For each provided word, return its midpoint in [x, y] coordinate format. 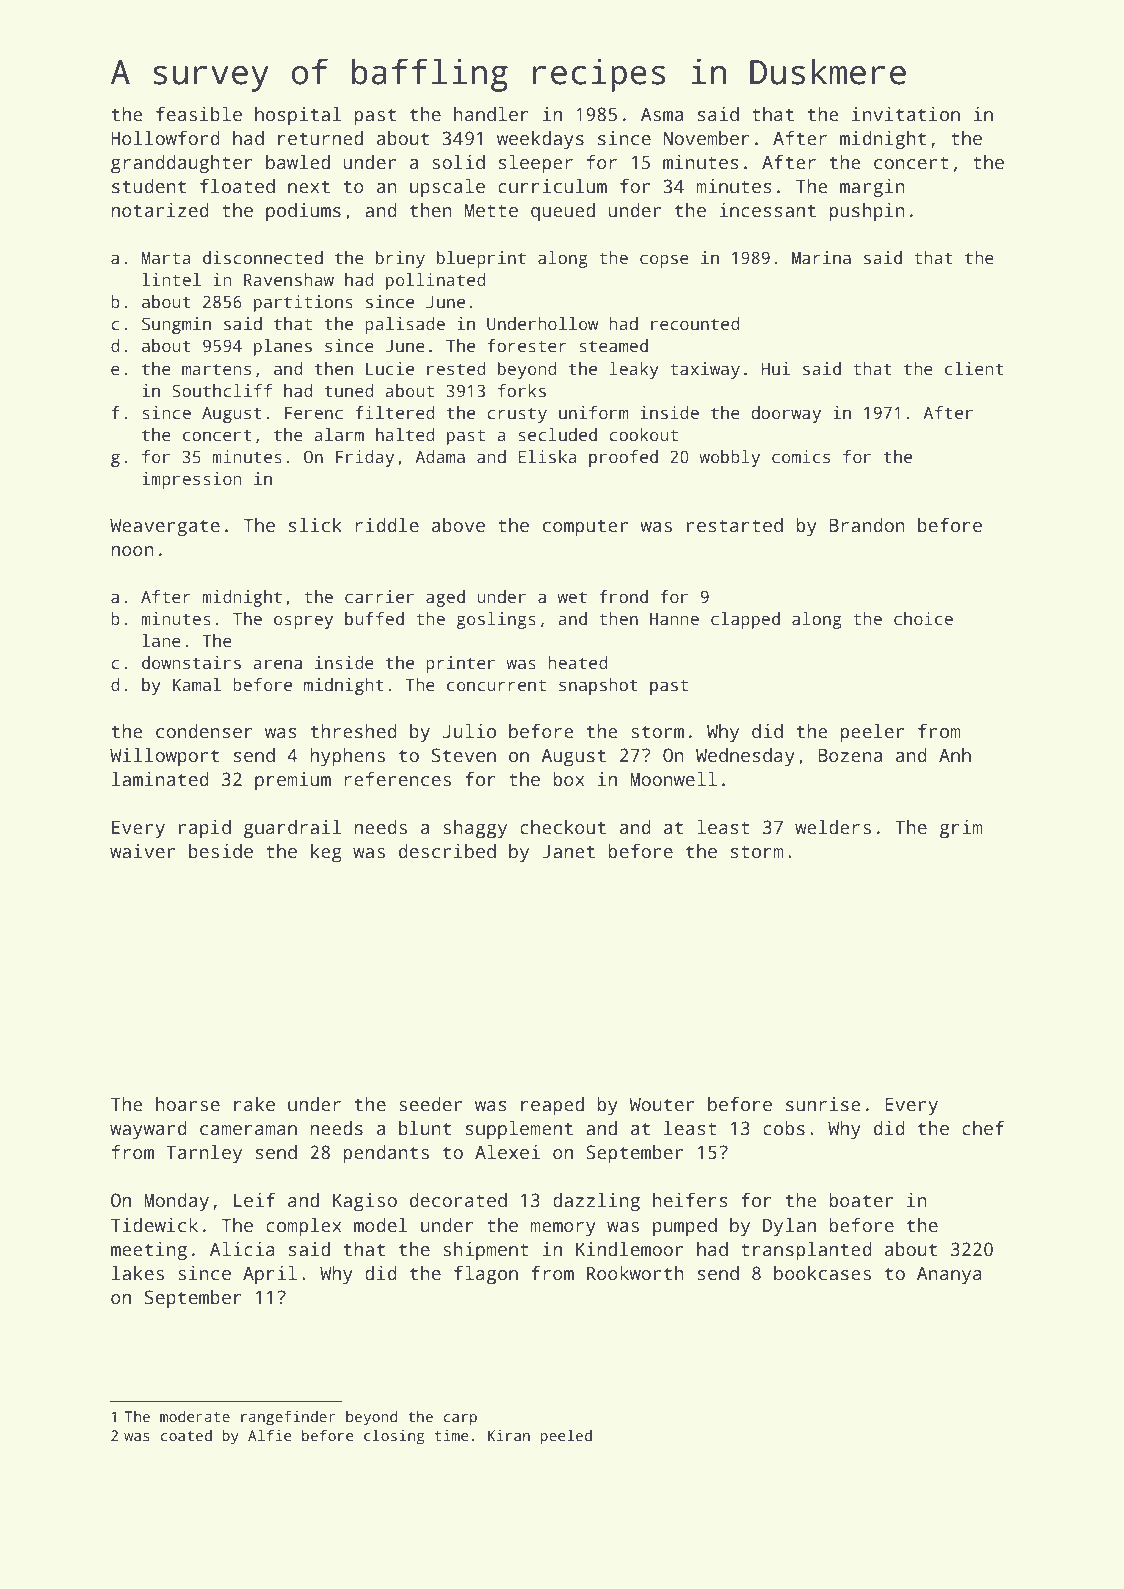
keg [326, 853]
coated [186, 1435]
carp [460, 1420]
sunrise [823, 1104]
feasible [199, 114]
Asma [662, 115]
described [447, 851]
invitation [906, 114]
